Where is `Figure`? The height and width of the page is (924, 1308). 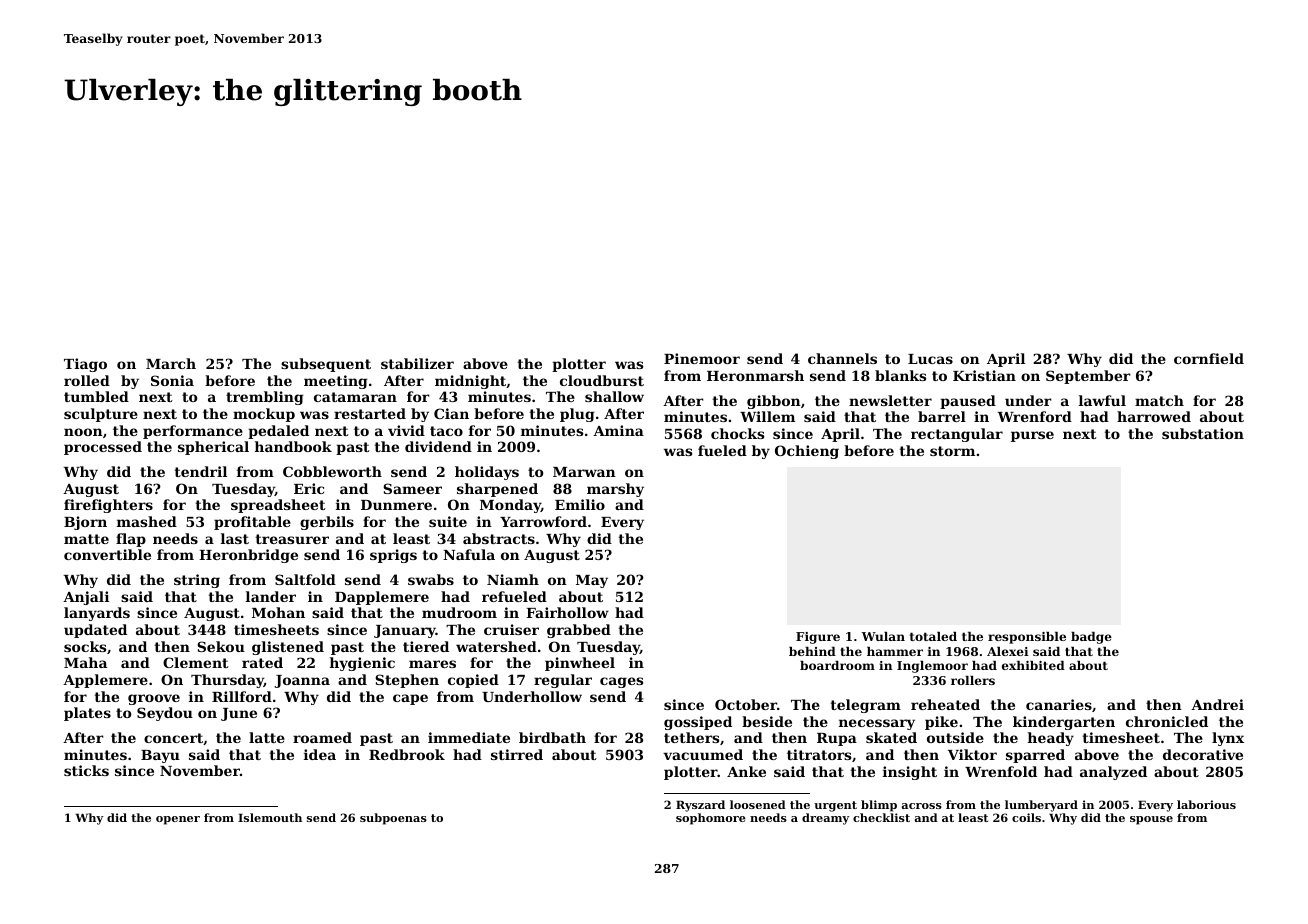
Figure is located at coordinates (818, 638).
